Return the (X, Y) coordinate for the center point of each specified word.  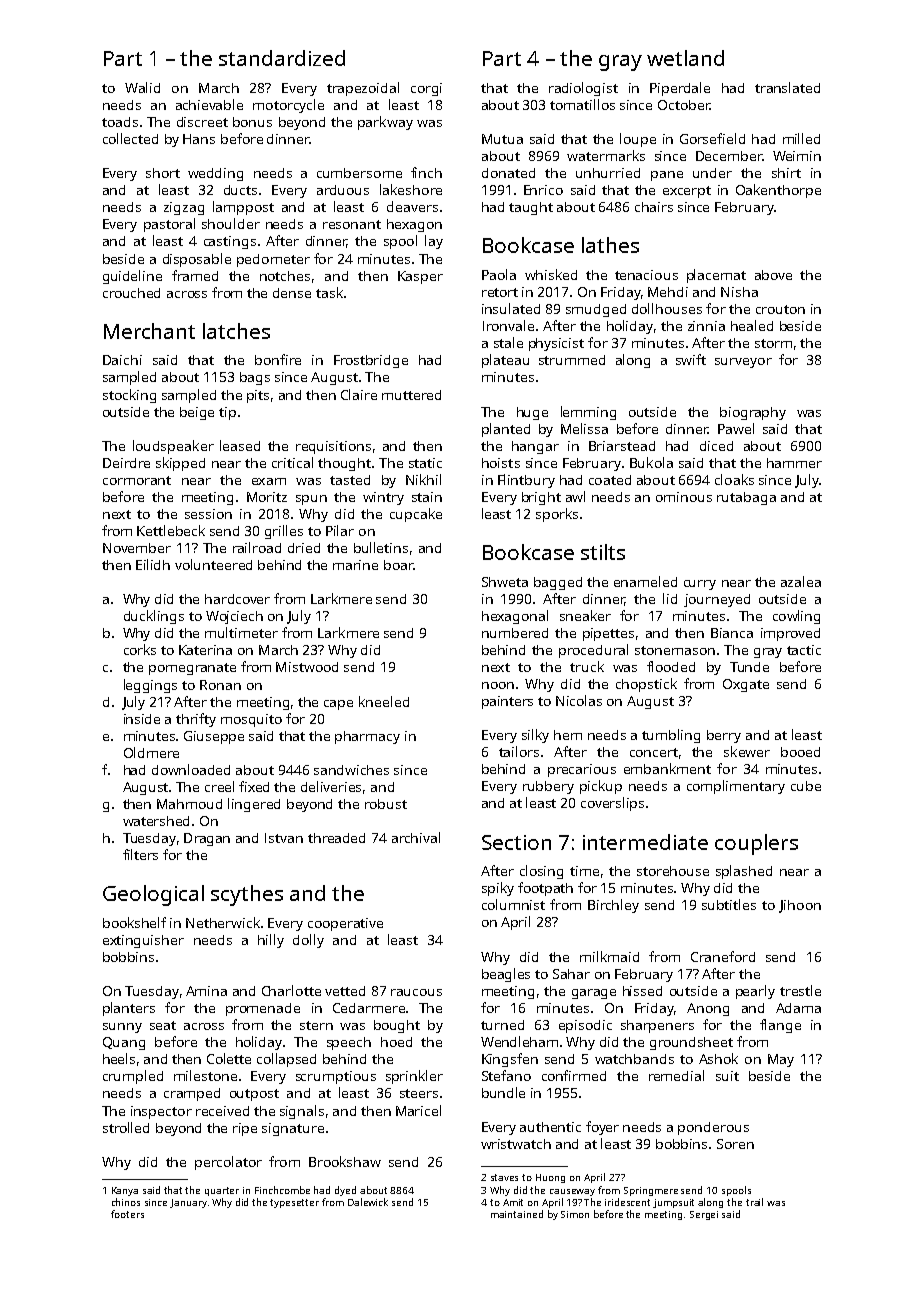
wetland (685, 58)
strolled (126, 1127)
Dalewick (368, 1202)
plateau (505, 361)
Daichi (122, 360)
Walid (142, 87)
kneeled (384, 701)
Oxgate (746, 685)
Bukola (651, 462)
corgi (426, 89)
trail (754, 1202)
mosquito (251, 720)
